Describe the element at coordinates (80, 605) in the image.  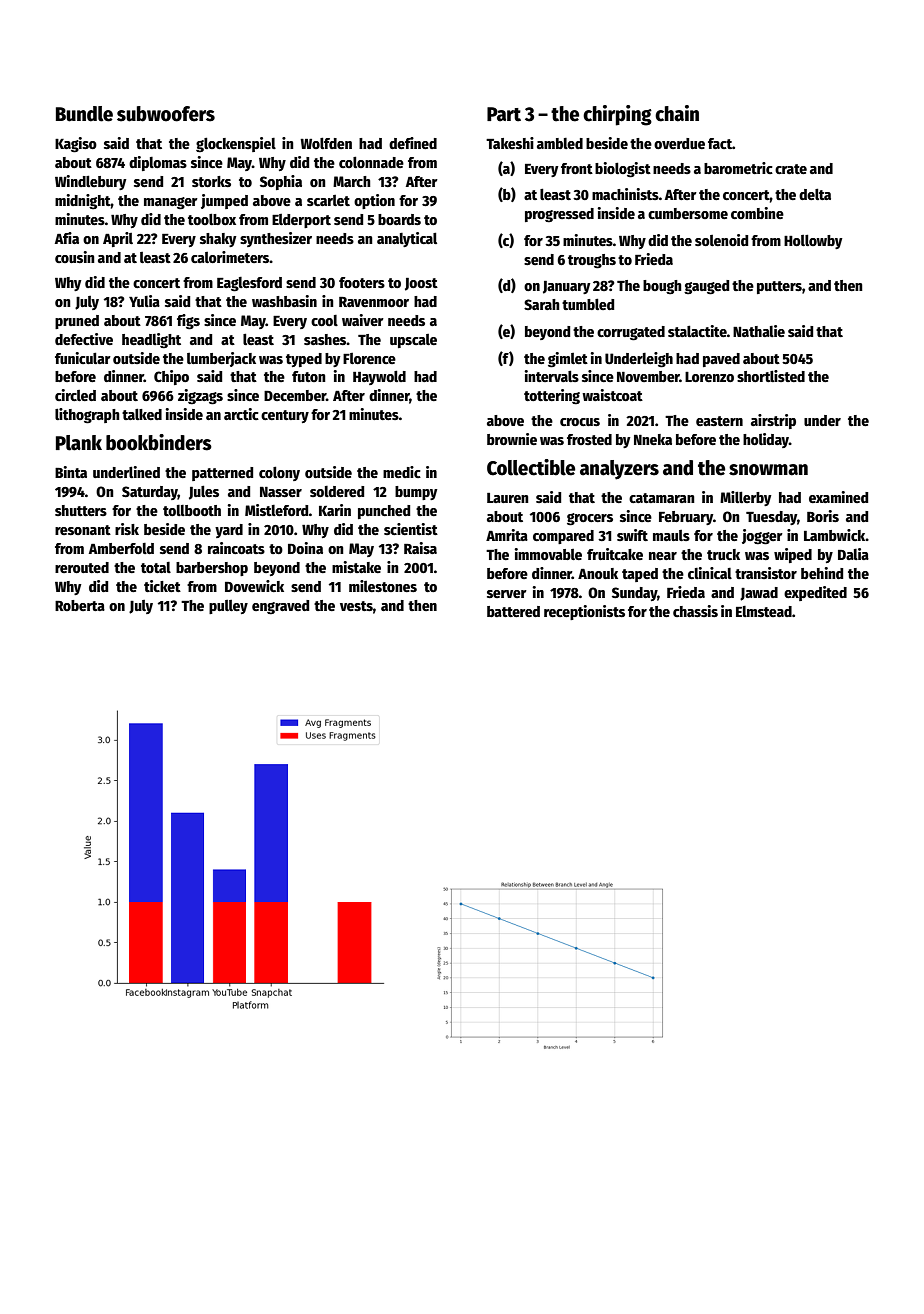
I see `Roberta` at that location.
